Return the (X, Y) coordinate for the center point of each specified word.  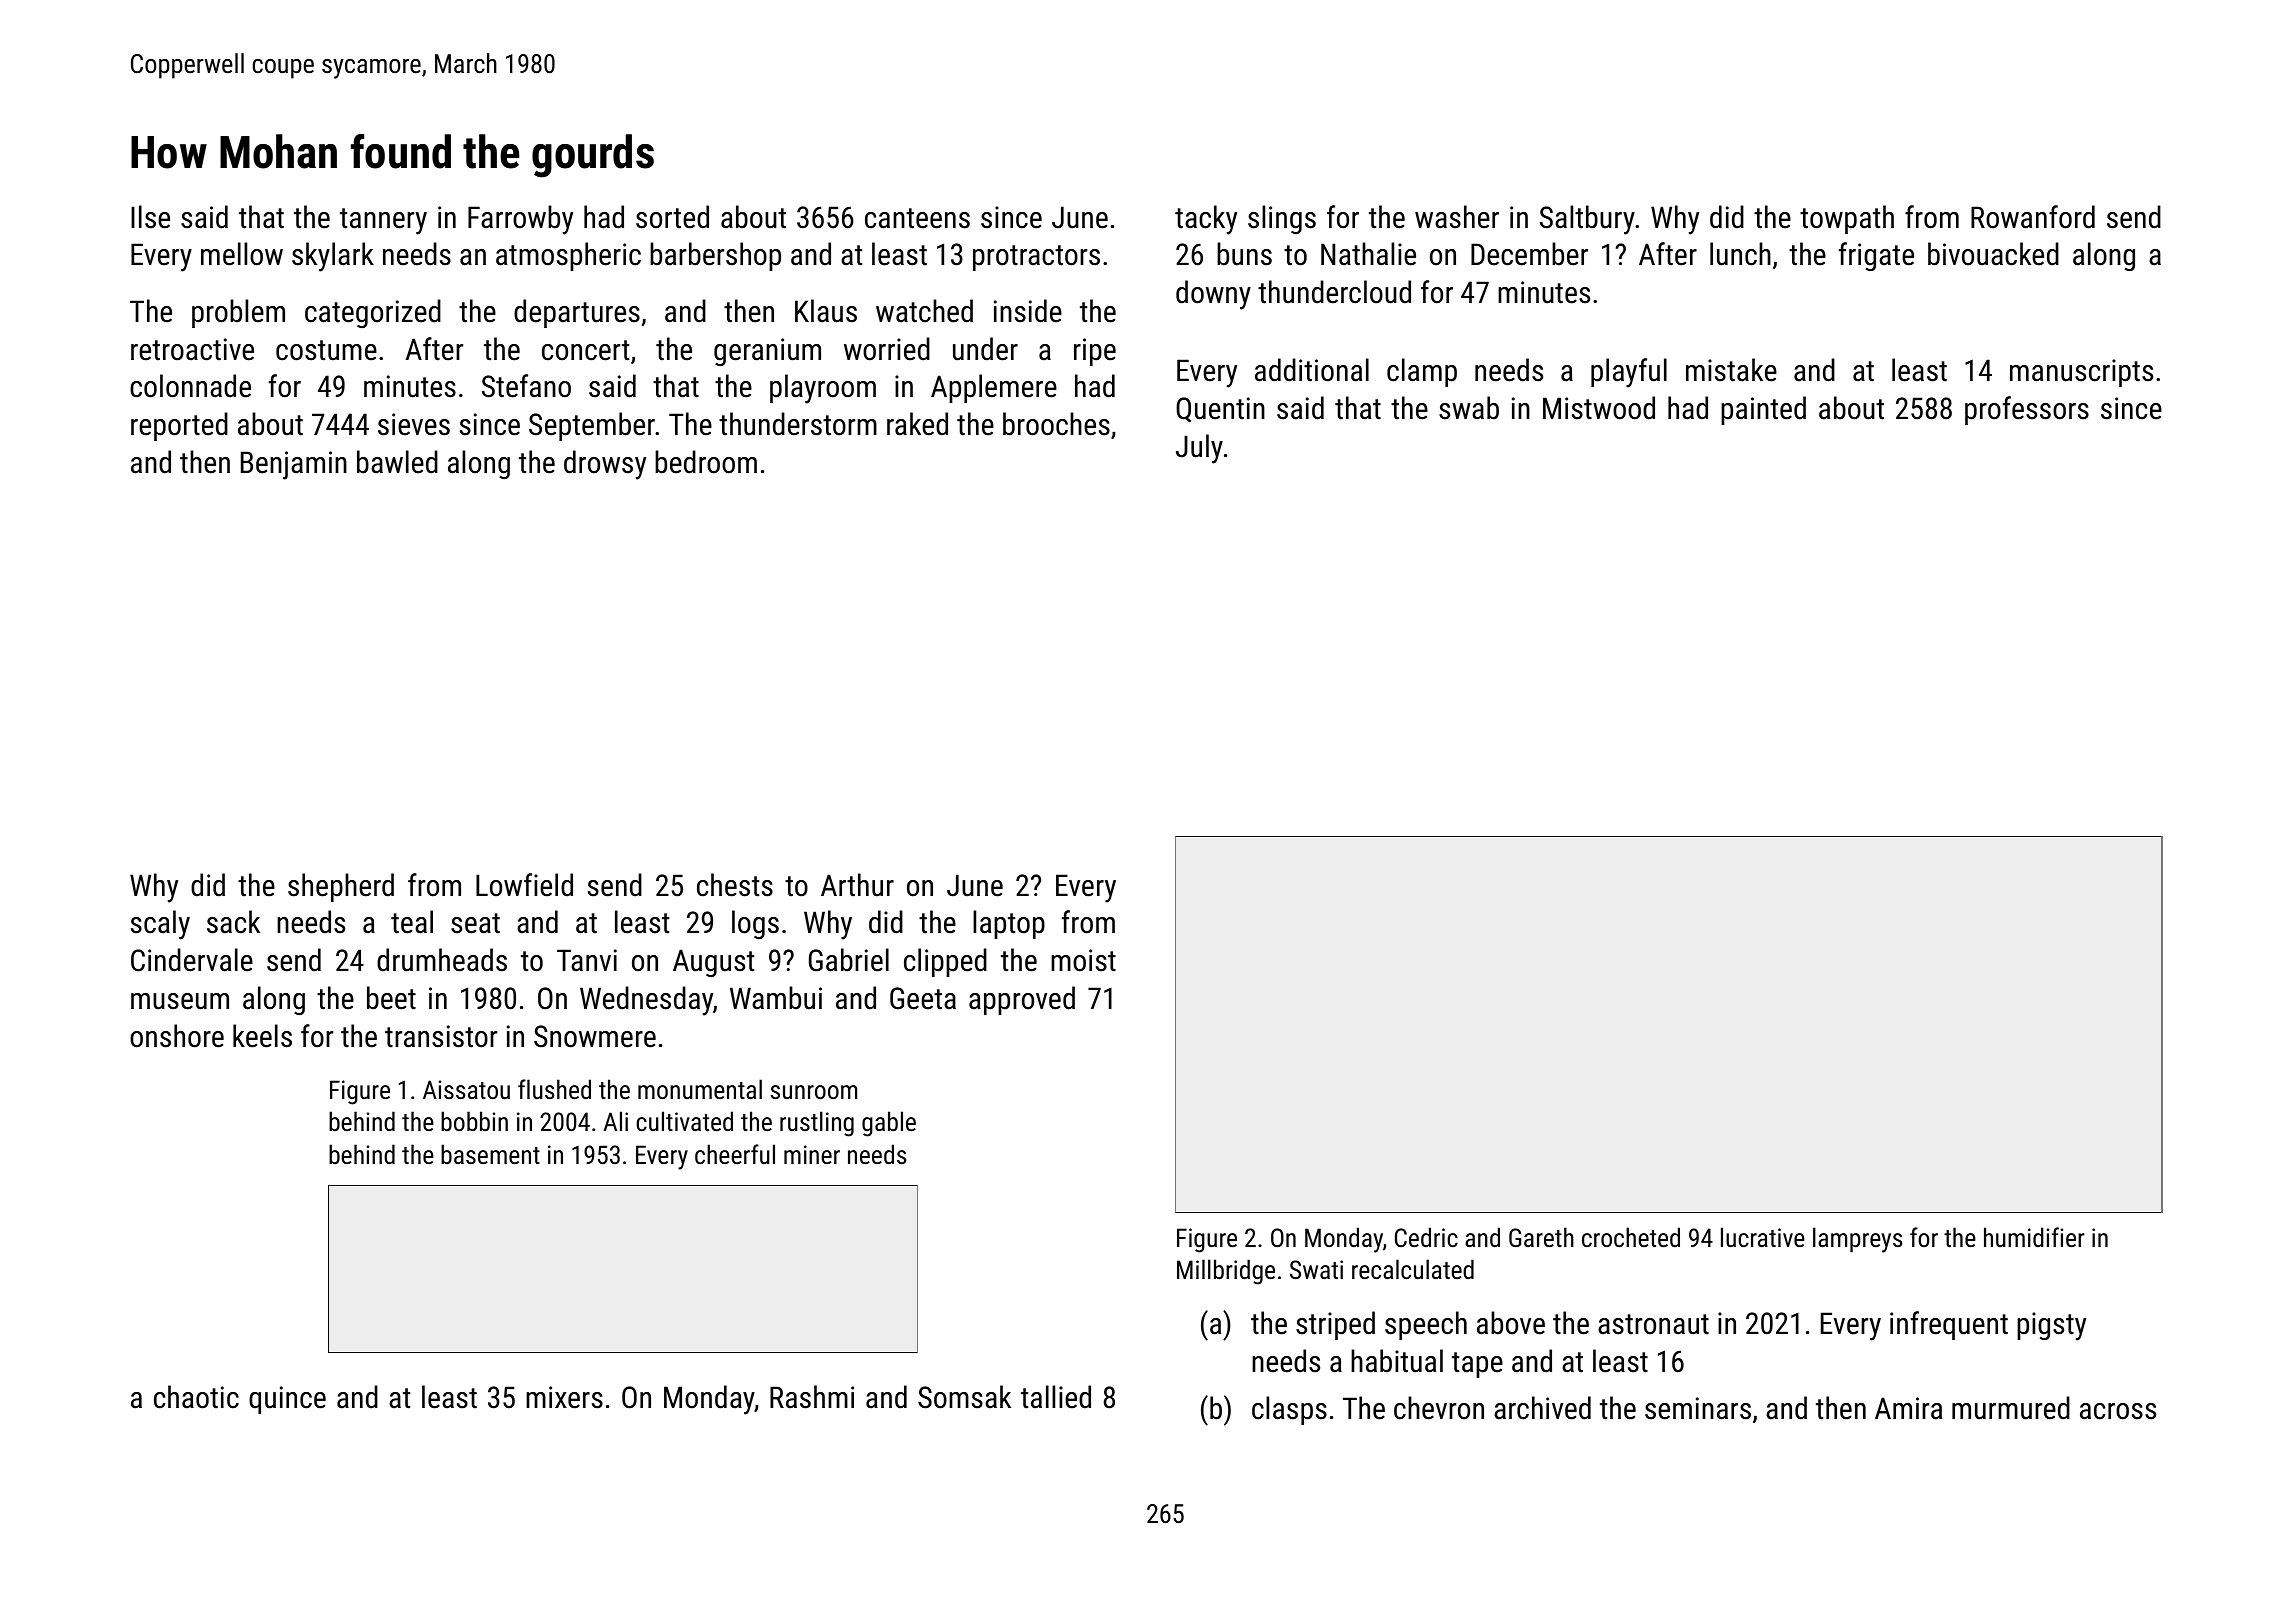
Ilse (150, 217)
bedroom (706, 462)
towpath (1847, 219)
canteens (917, 218)
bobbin (474, 1121)
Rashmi (812, 1397)
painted (1763, 410)
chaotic (196, 1397)
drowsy (605, 465)
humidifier (2034, 1237)
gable (889, 1124)
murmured (2011, 1408)
